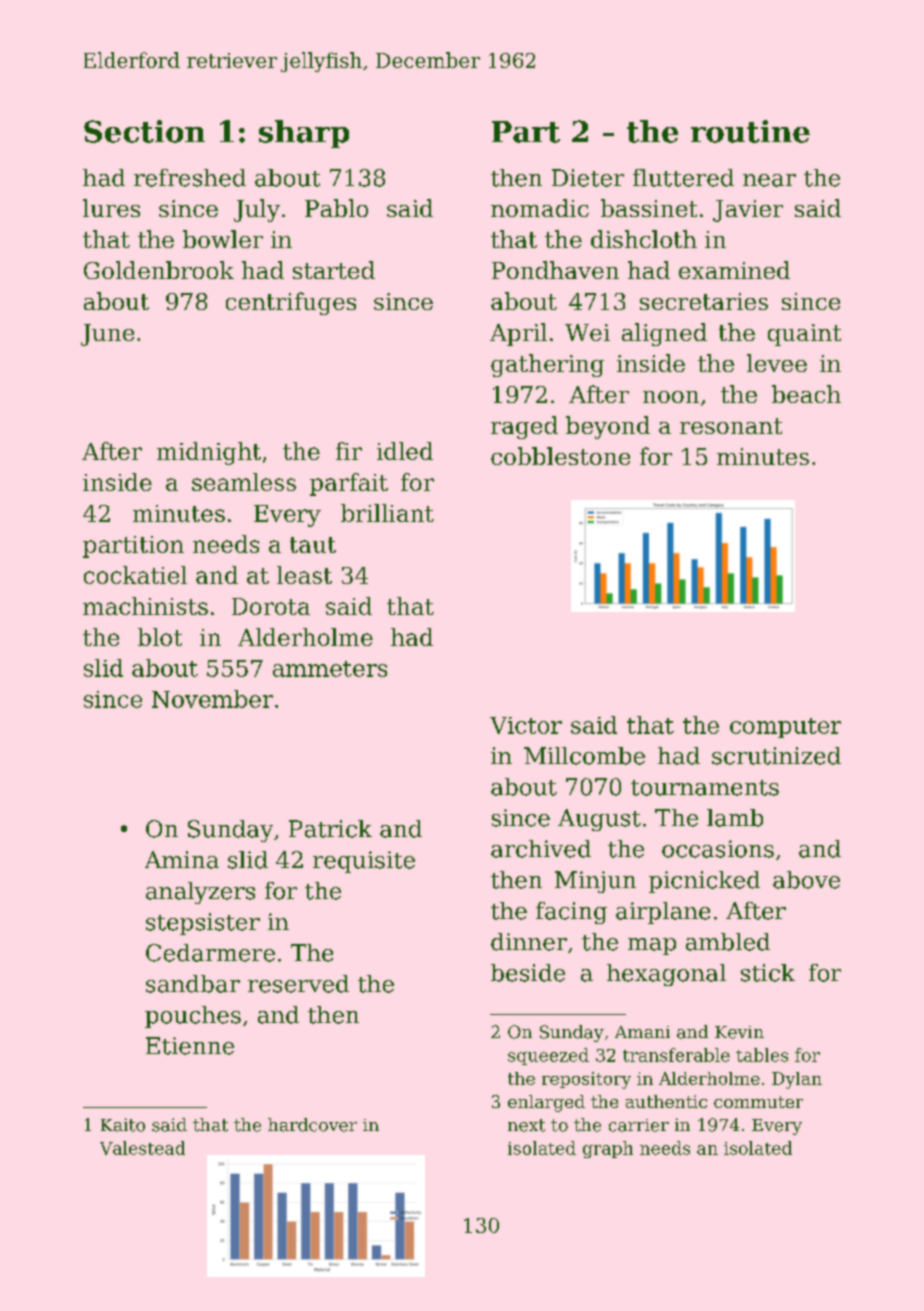  Describe the element at coordinates (135, 575) in the screenshot. I see `cockatiel` at that location.
